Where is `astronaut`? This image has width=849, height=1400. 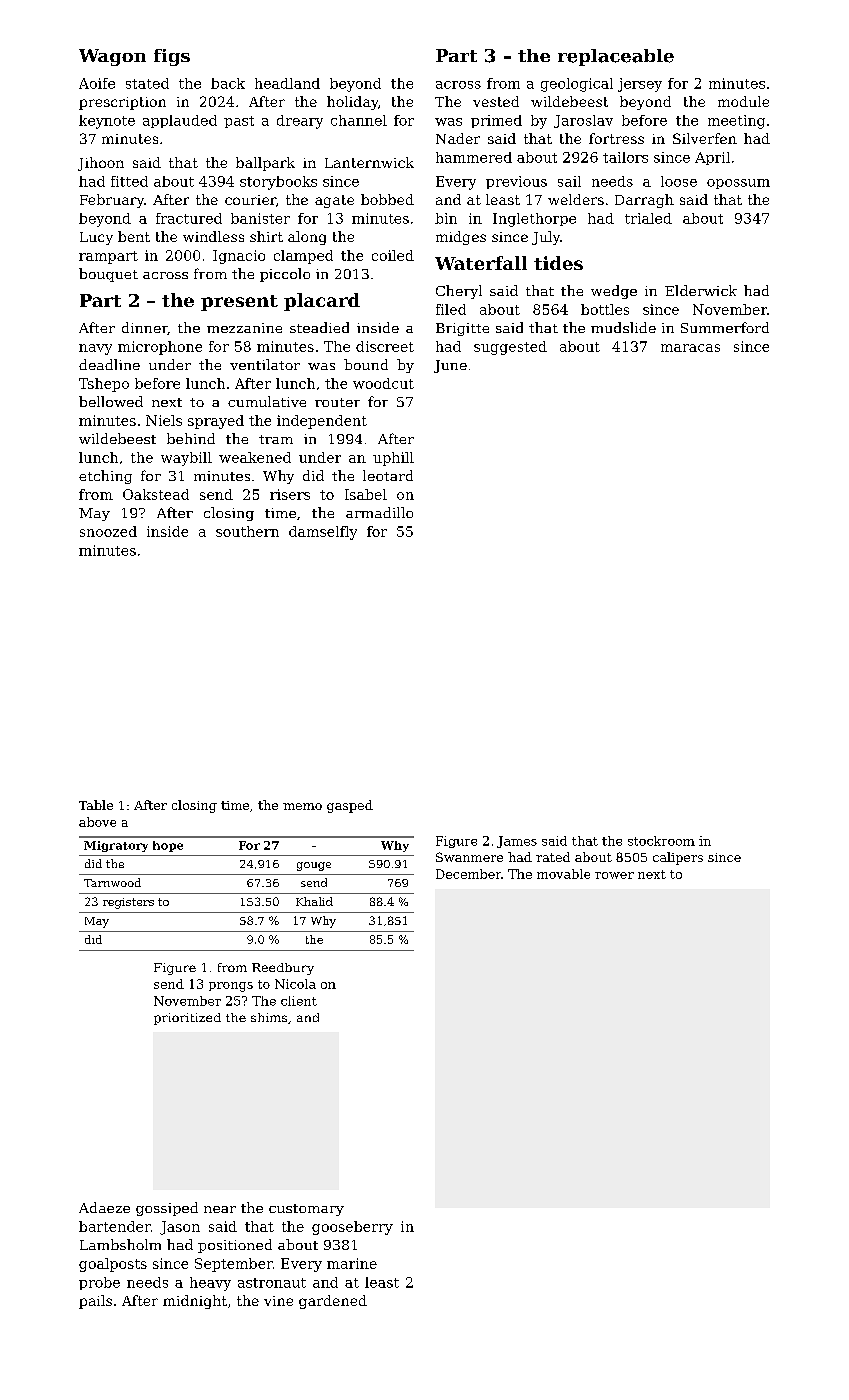
astronaut is located at coordinates (272, 1283).
